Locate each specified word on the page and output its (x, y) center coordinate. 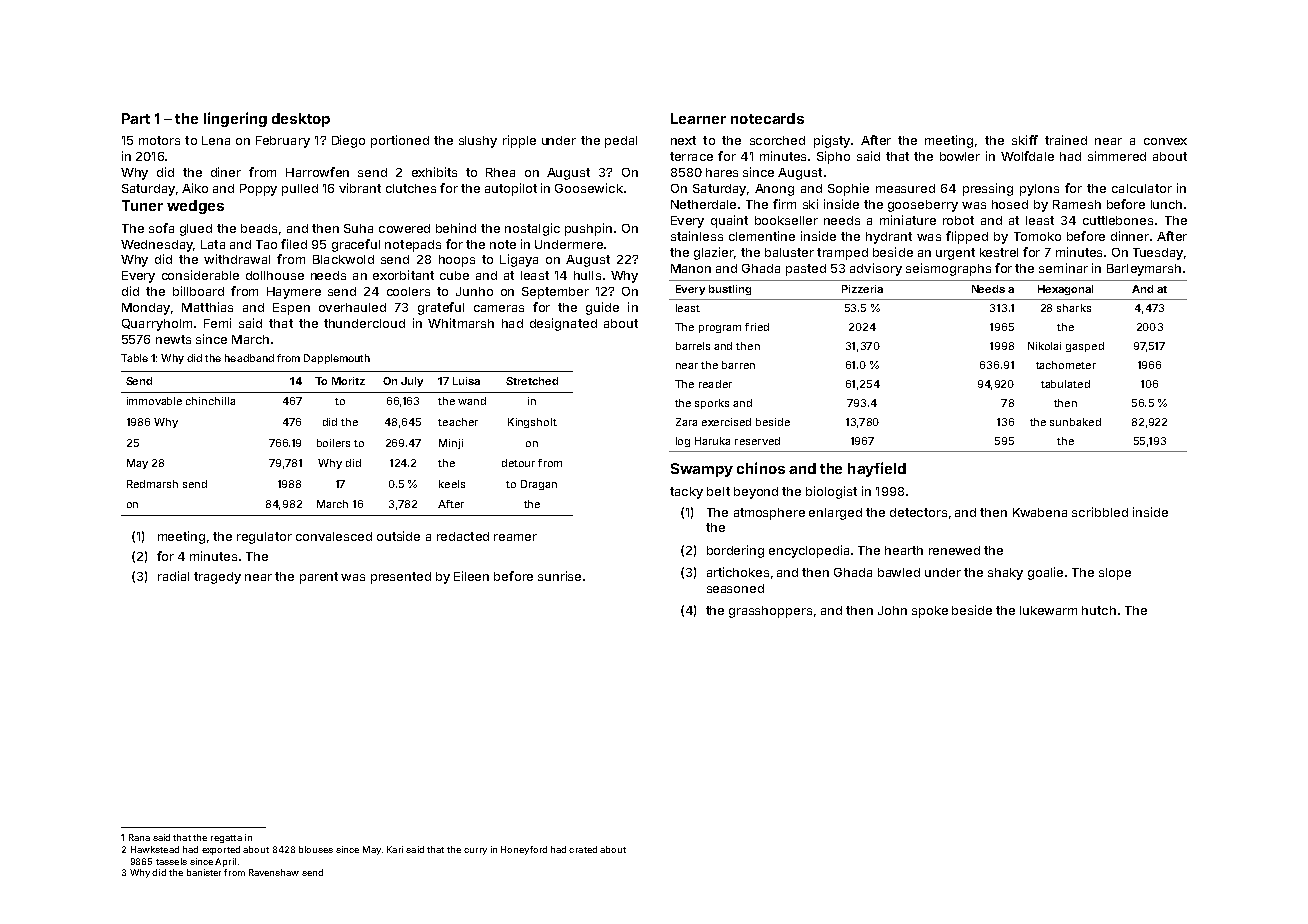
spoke (930, 612)
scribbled (1100, 512)
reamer (515, 537)
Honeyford (524, 850)
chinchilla (210, 401)
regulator (264, 538)
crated (583, 849)
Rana (139, 837)
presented (401, 578)
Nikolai (1044, 346)
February (283, 142)
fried (757, 327)
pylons (1039, 190)
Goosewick (589, 188)
